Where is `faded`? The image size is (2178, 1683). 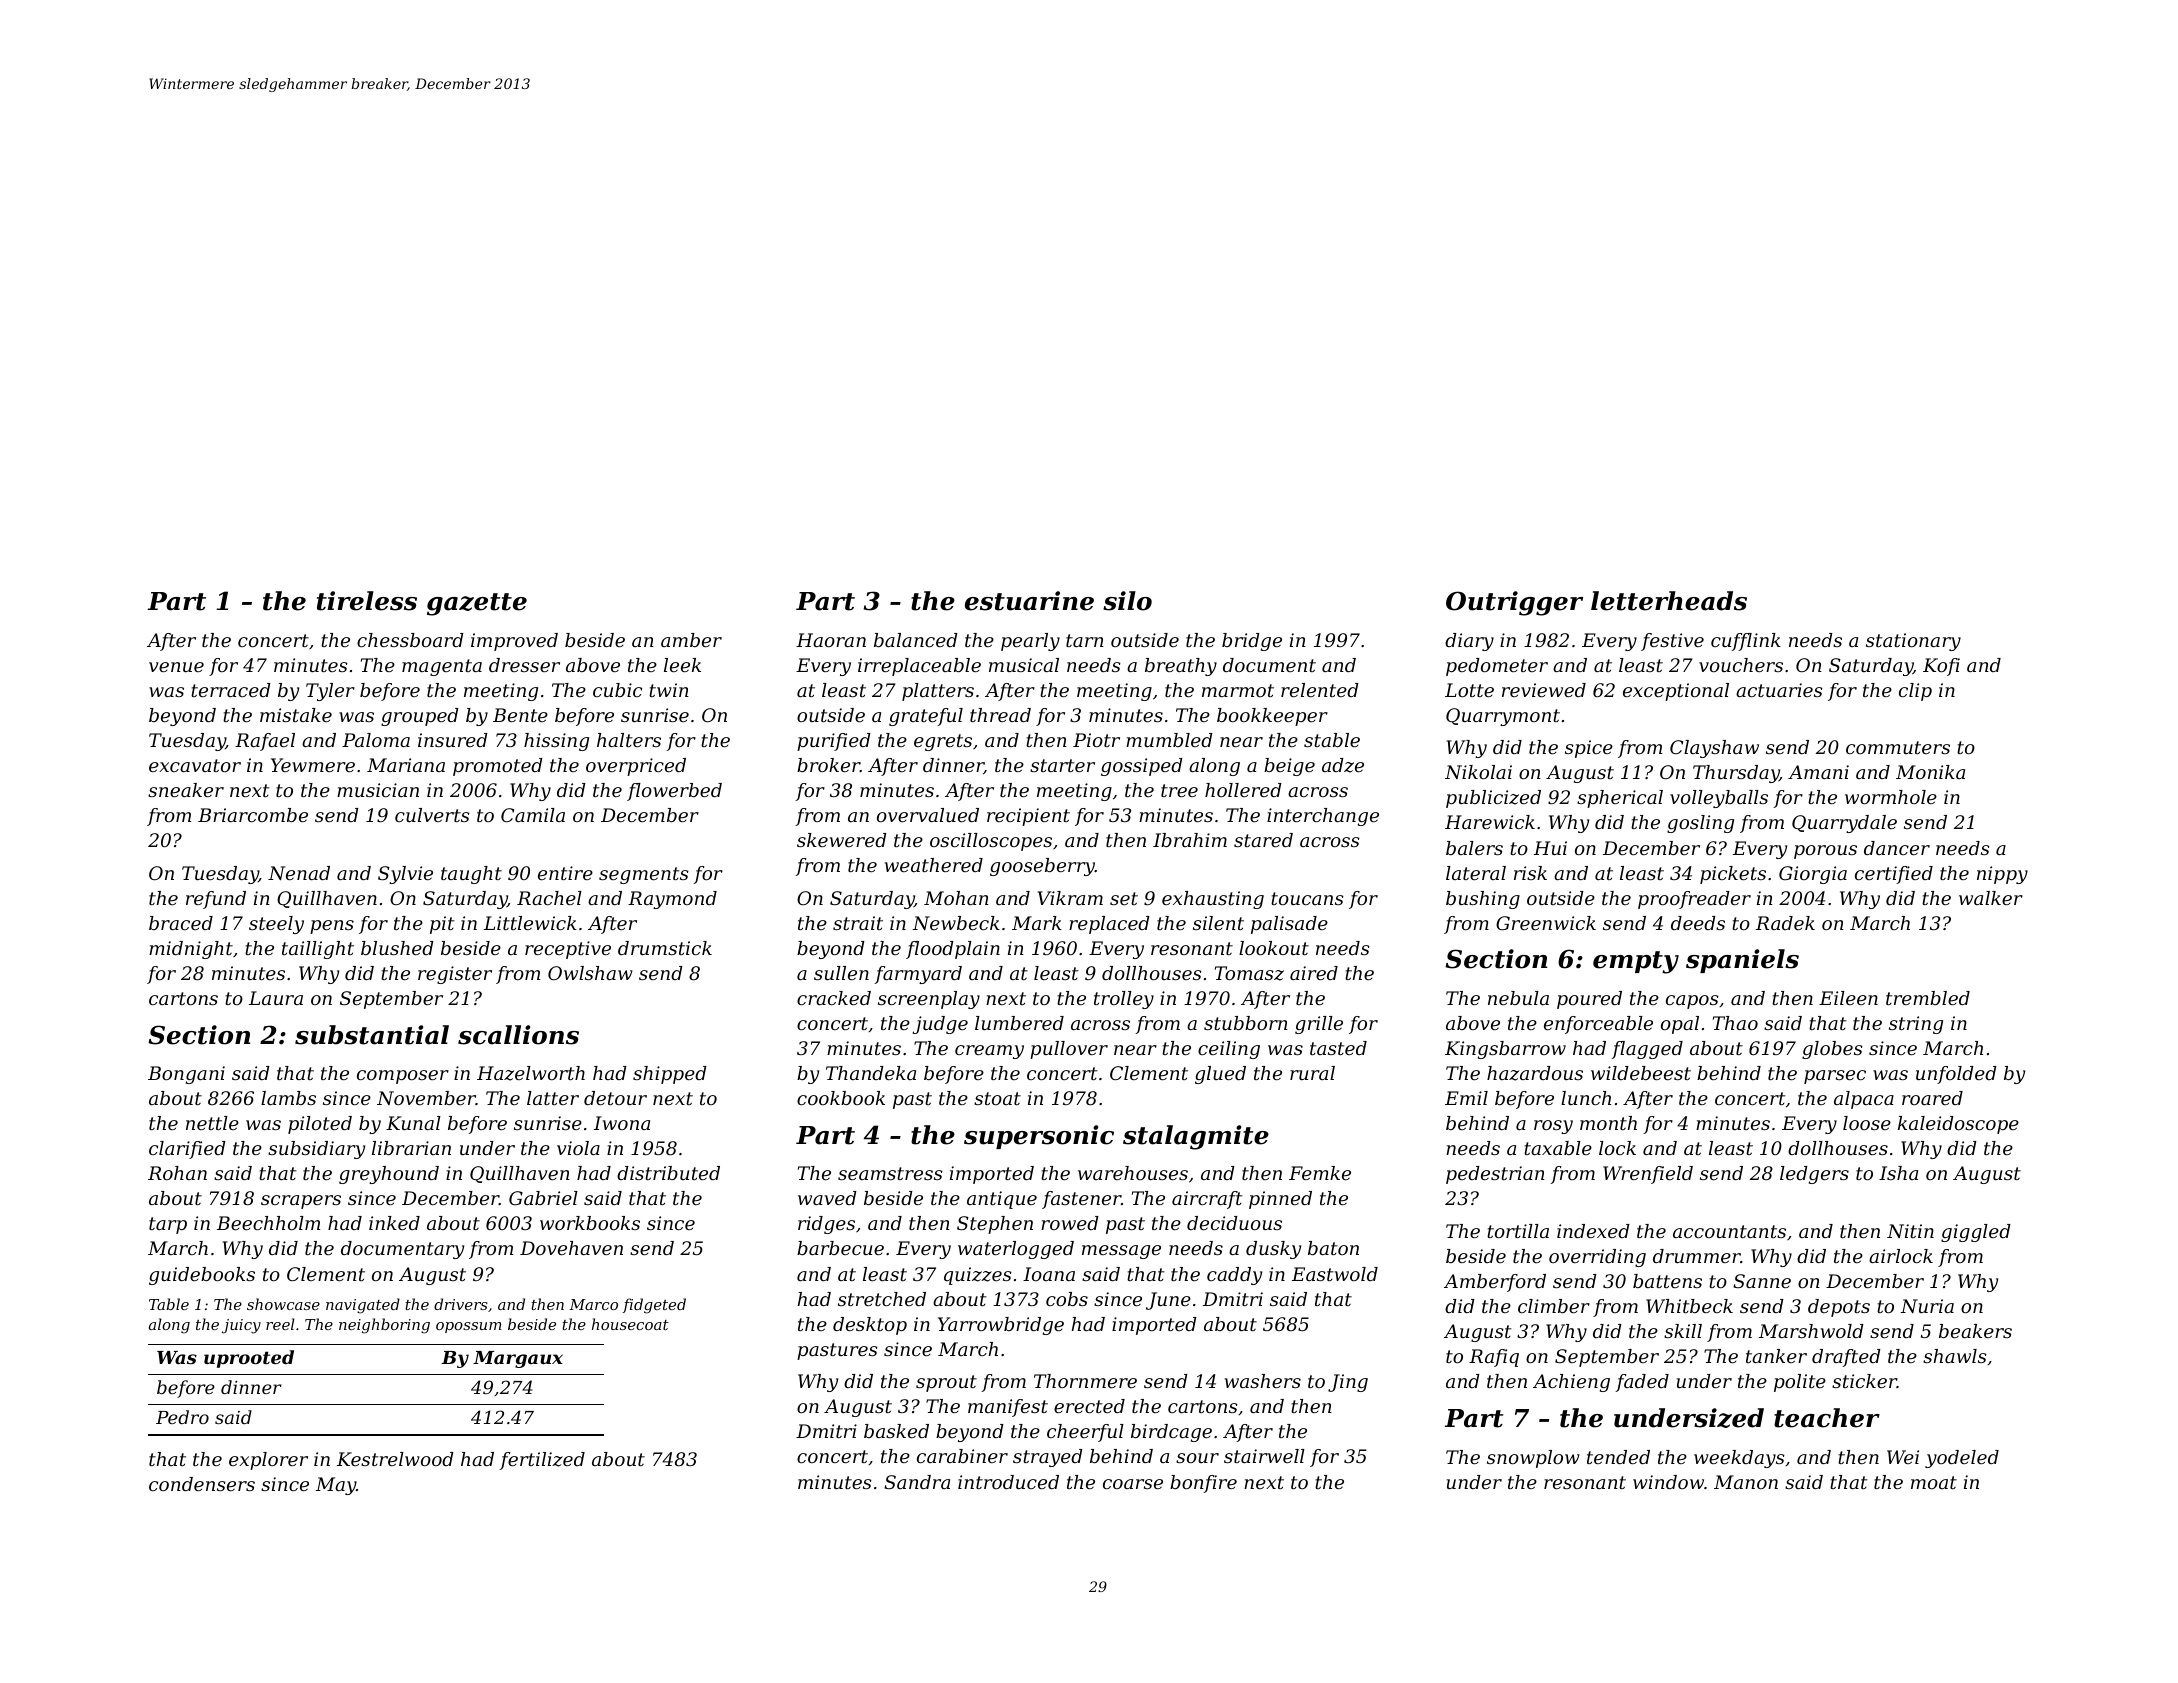 faded is located at coordinates (1642, 1383).
